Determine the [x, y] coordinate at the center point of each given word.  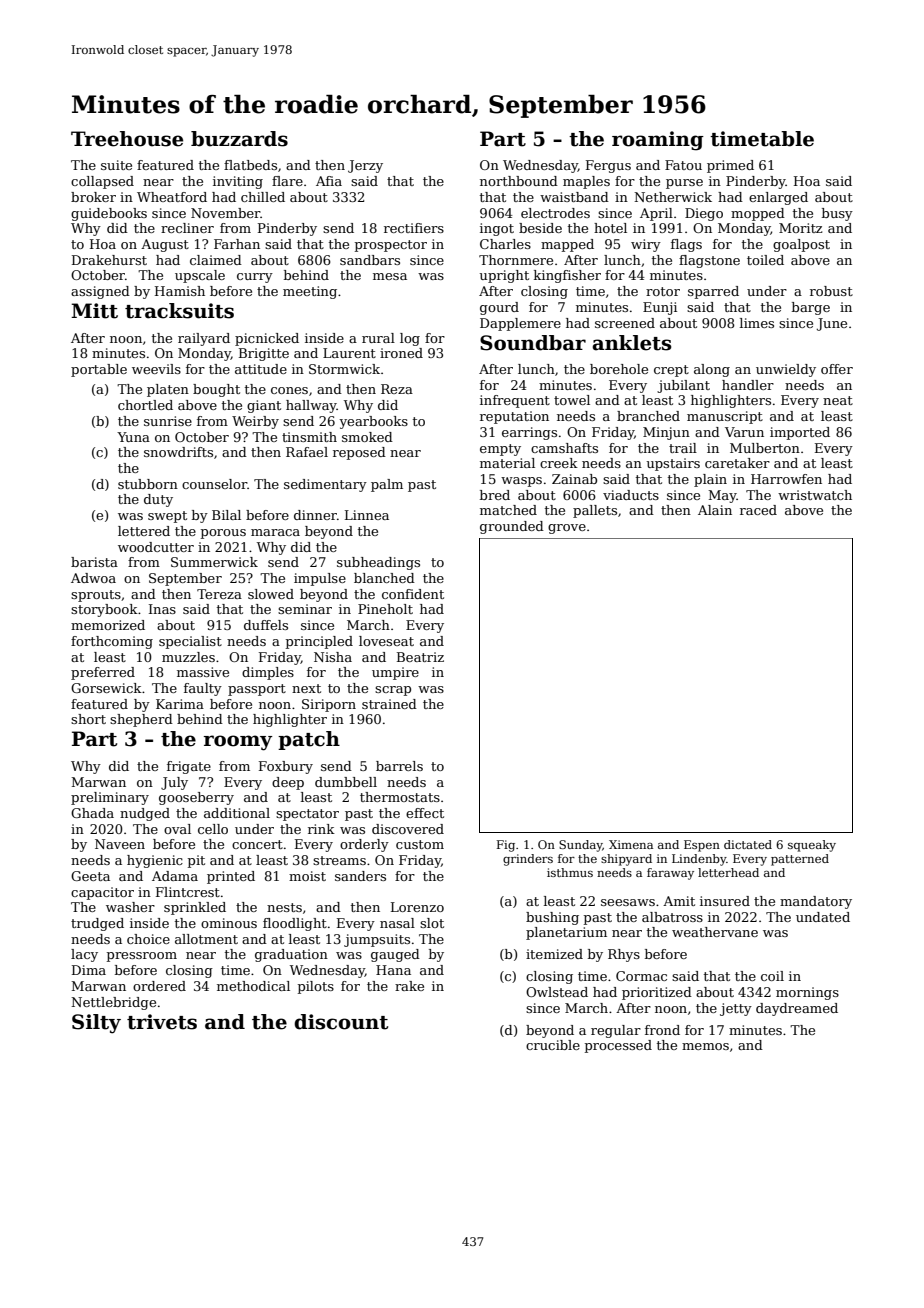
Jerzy [365, 166]
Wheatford [172, 197]
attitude [261, 369]
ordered [159, 986]
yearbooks [373, 422]
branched [648, 416]
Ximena [631, 844]
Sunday [581, 846]
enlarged [778, 198]
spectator [307, 815]
